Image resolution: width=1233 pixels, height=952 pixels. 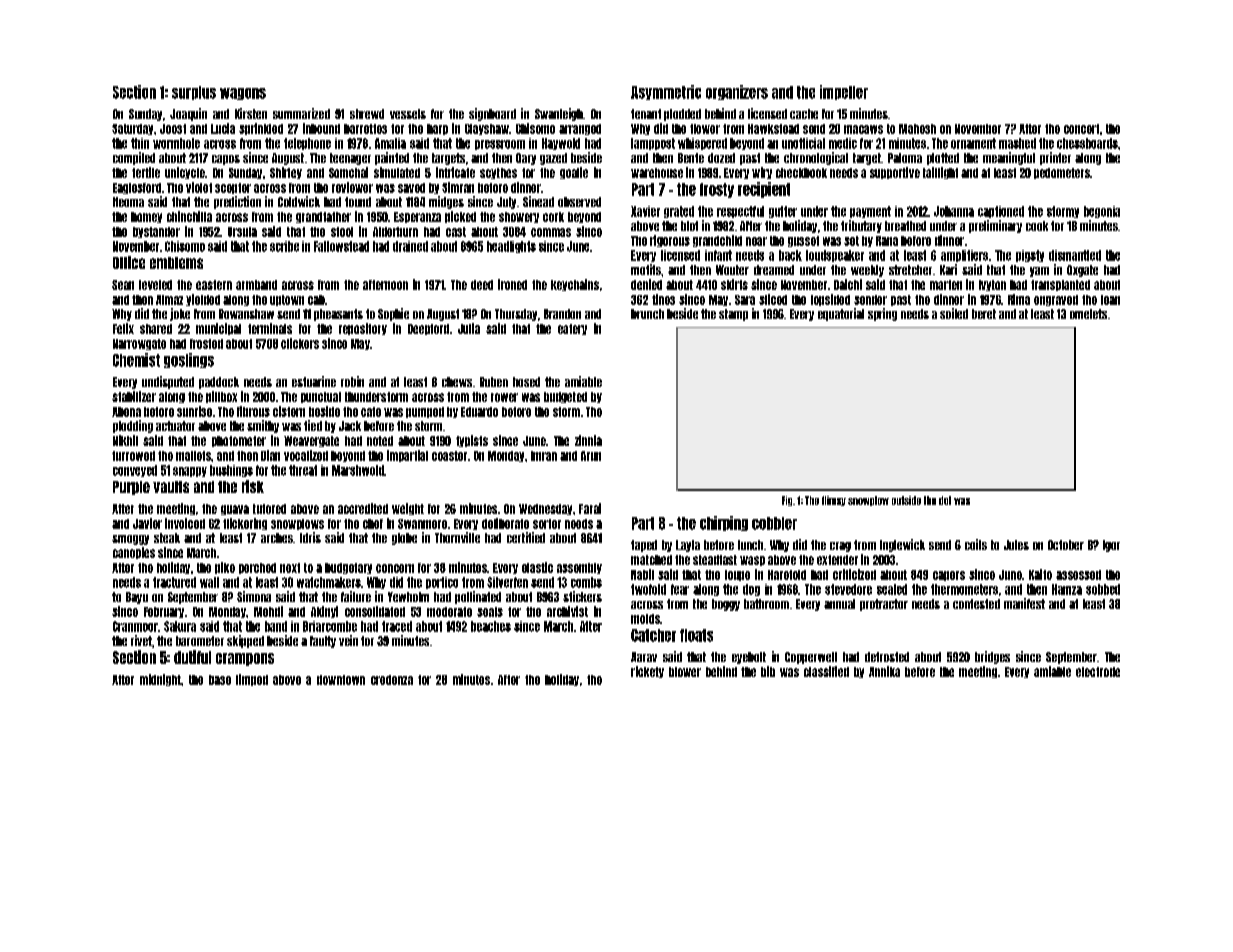 I want to click on Rana, so click(x=887, y=241).
